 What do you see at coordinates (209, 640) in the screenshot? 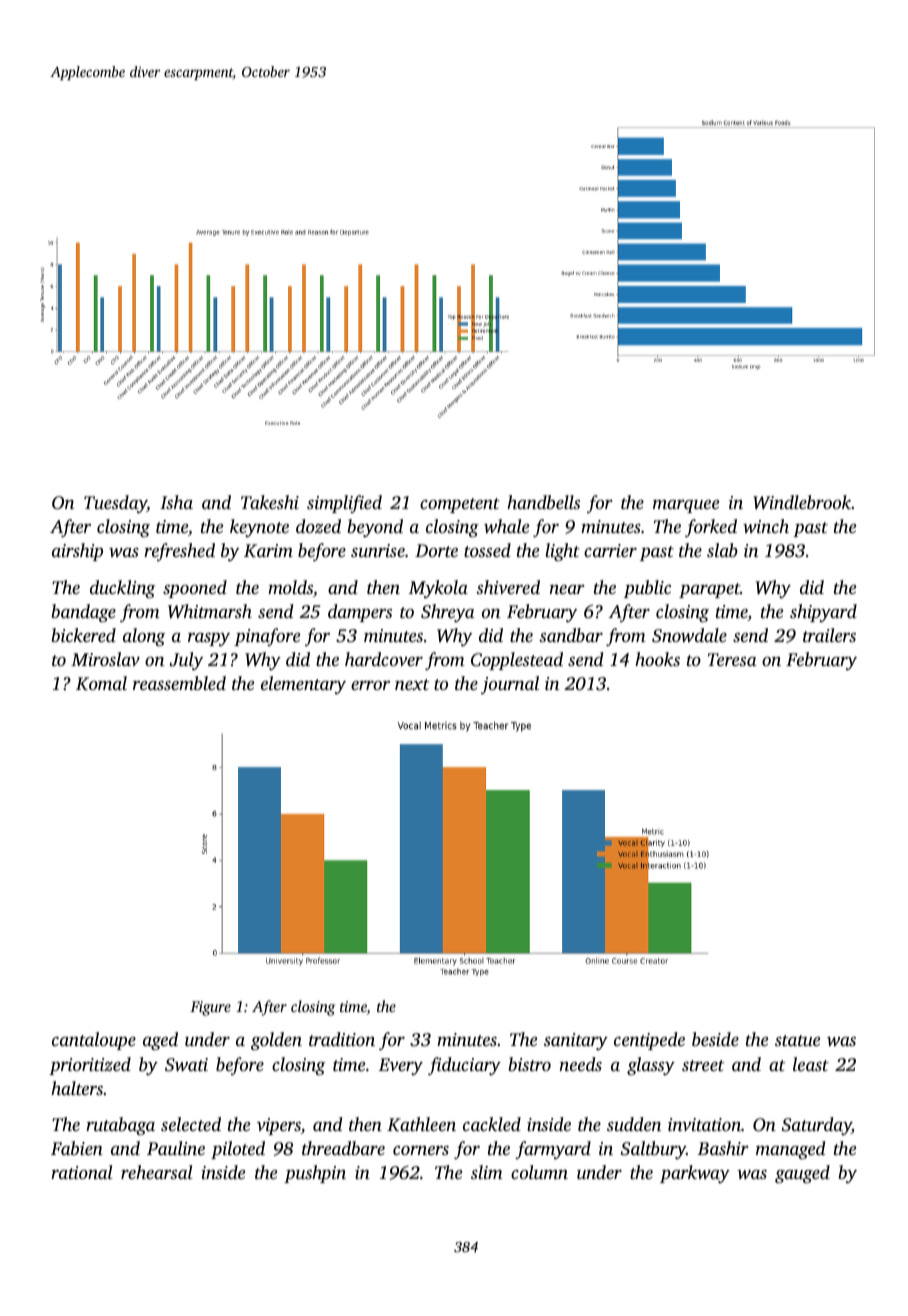
I see `raspy` at bounding box center [209, 640].
